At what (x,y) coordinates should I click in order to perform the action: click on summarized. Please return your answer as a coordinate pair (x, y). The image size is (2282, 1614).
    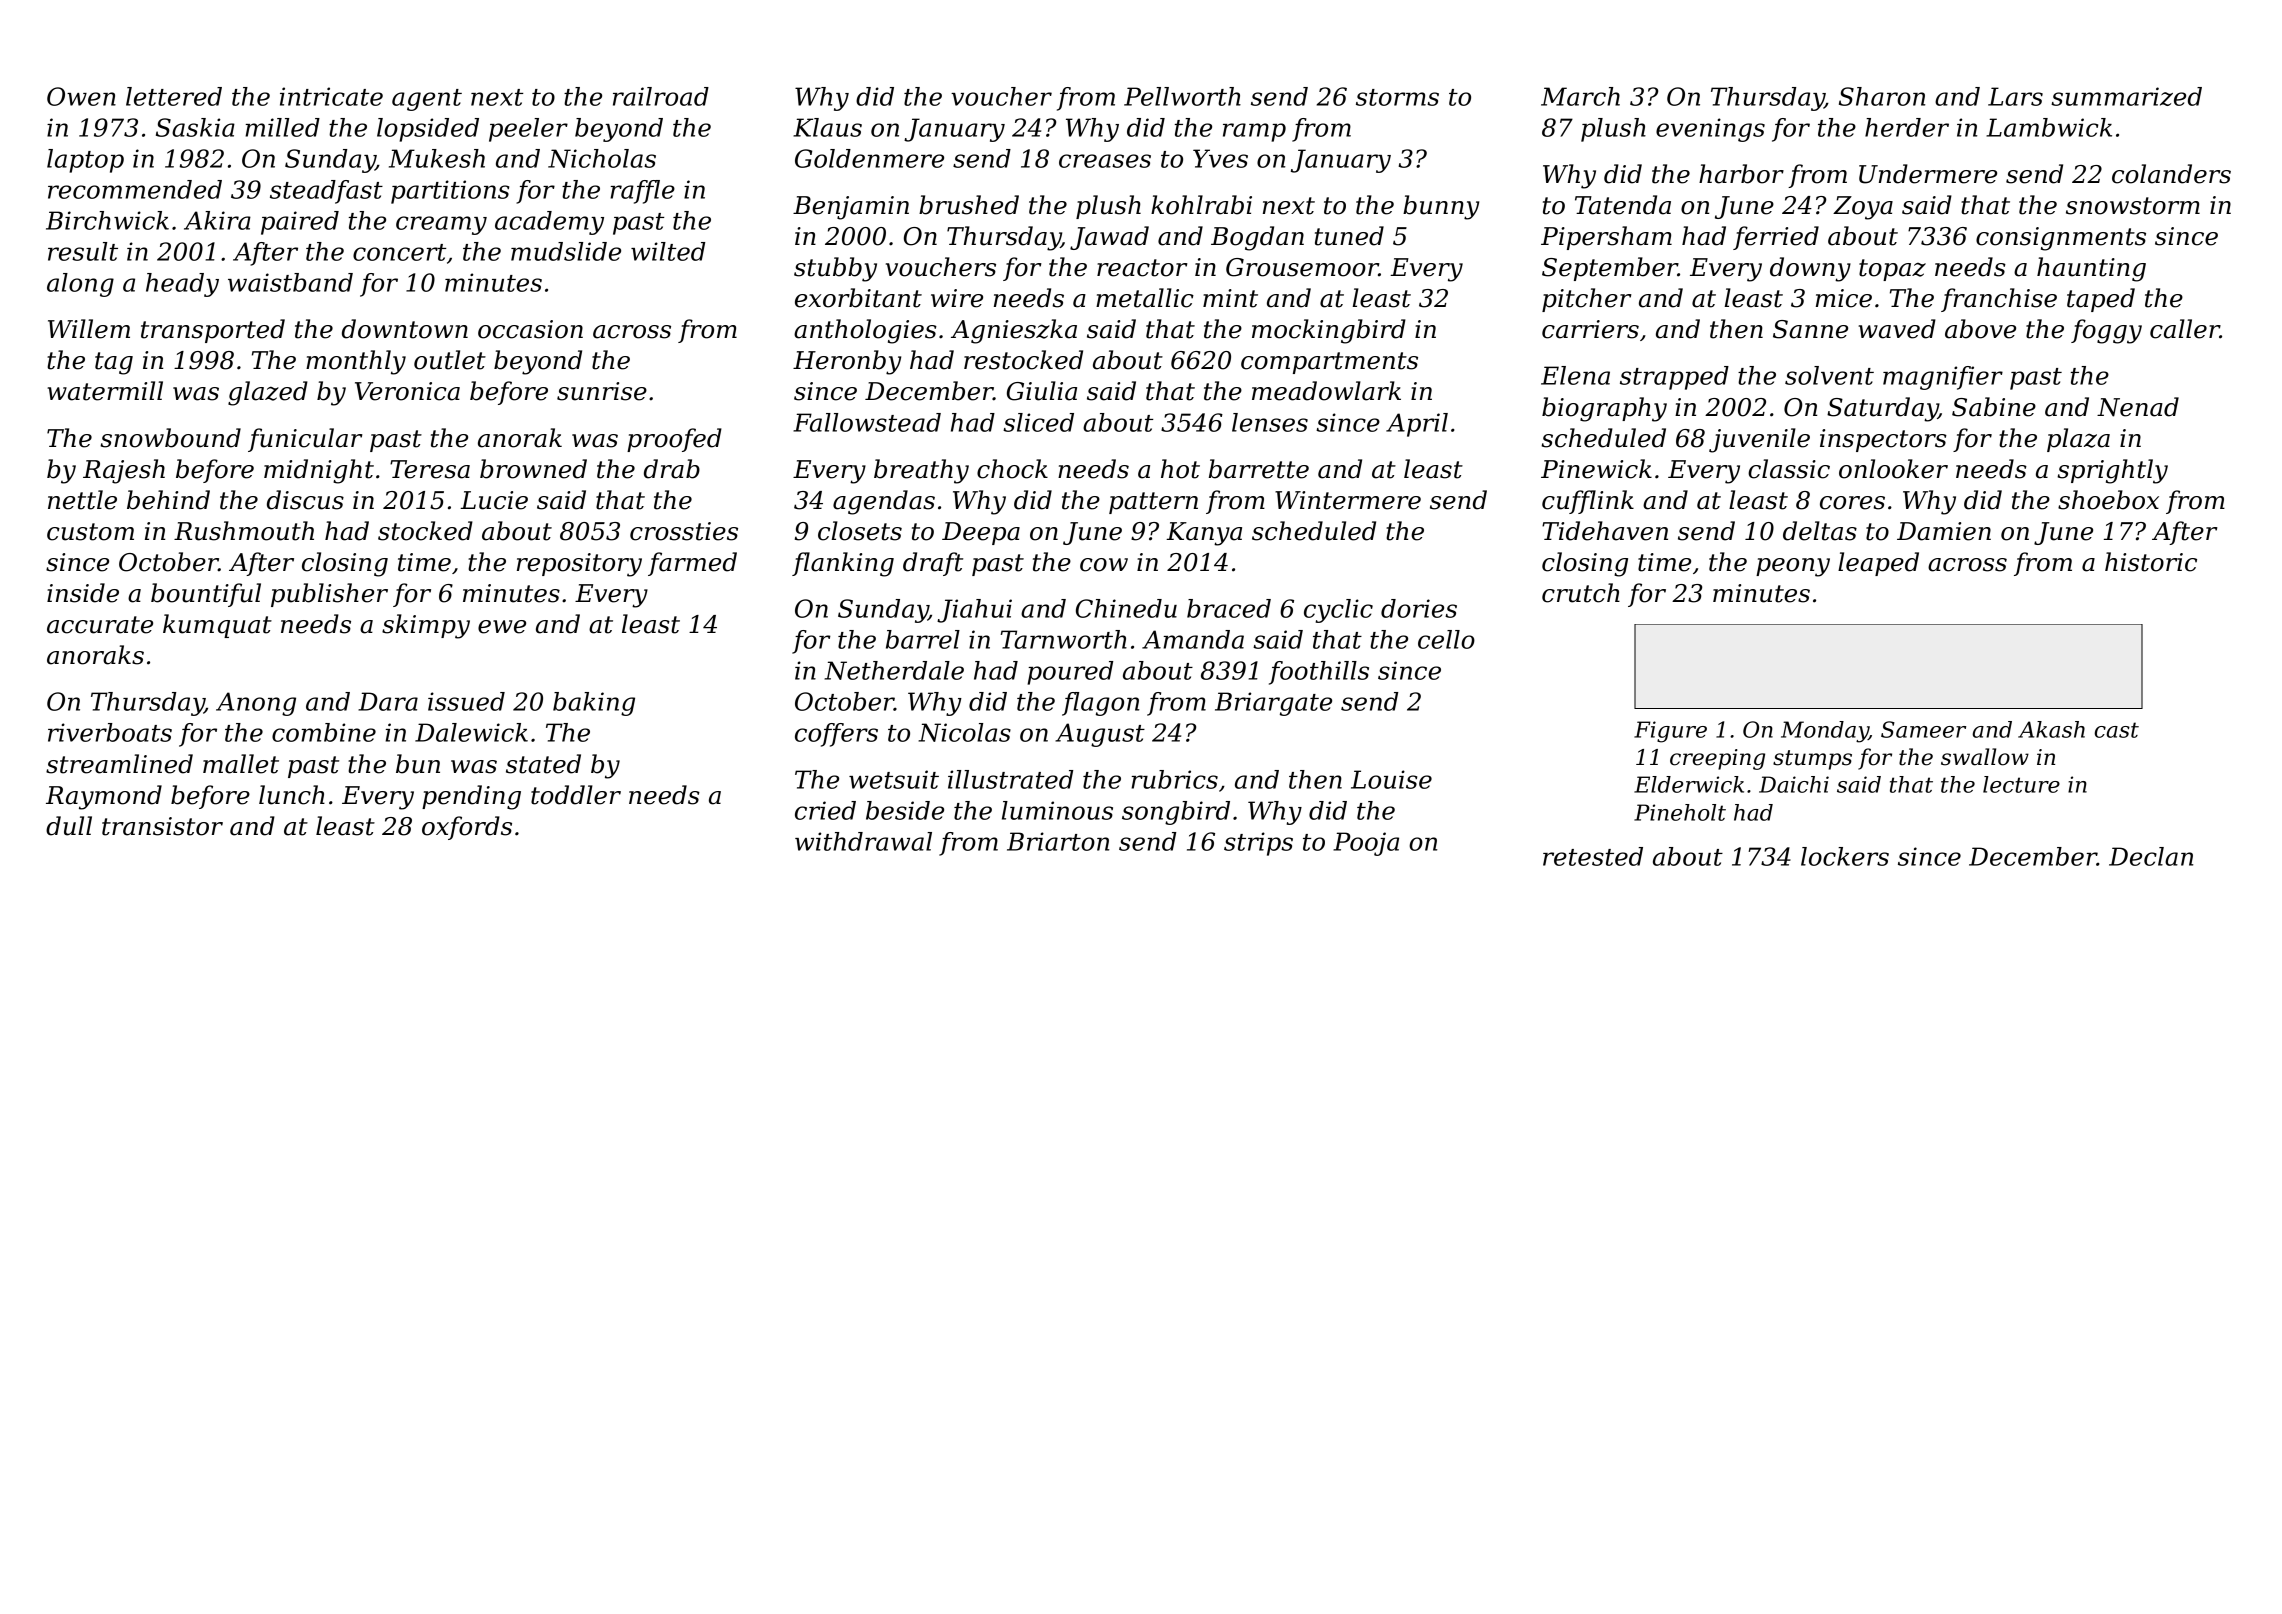
    Looking at the image, I should click on (2126, 96).
